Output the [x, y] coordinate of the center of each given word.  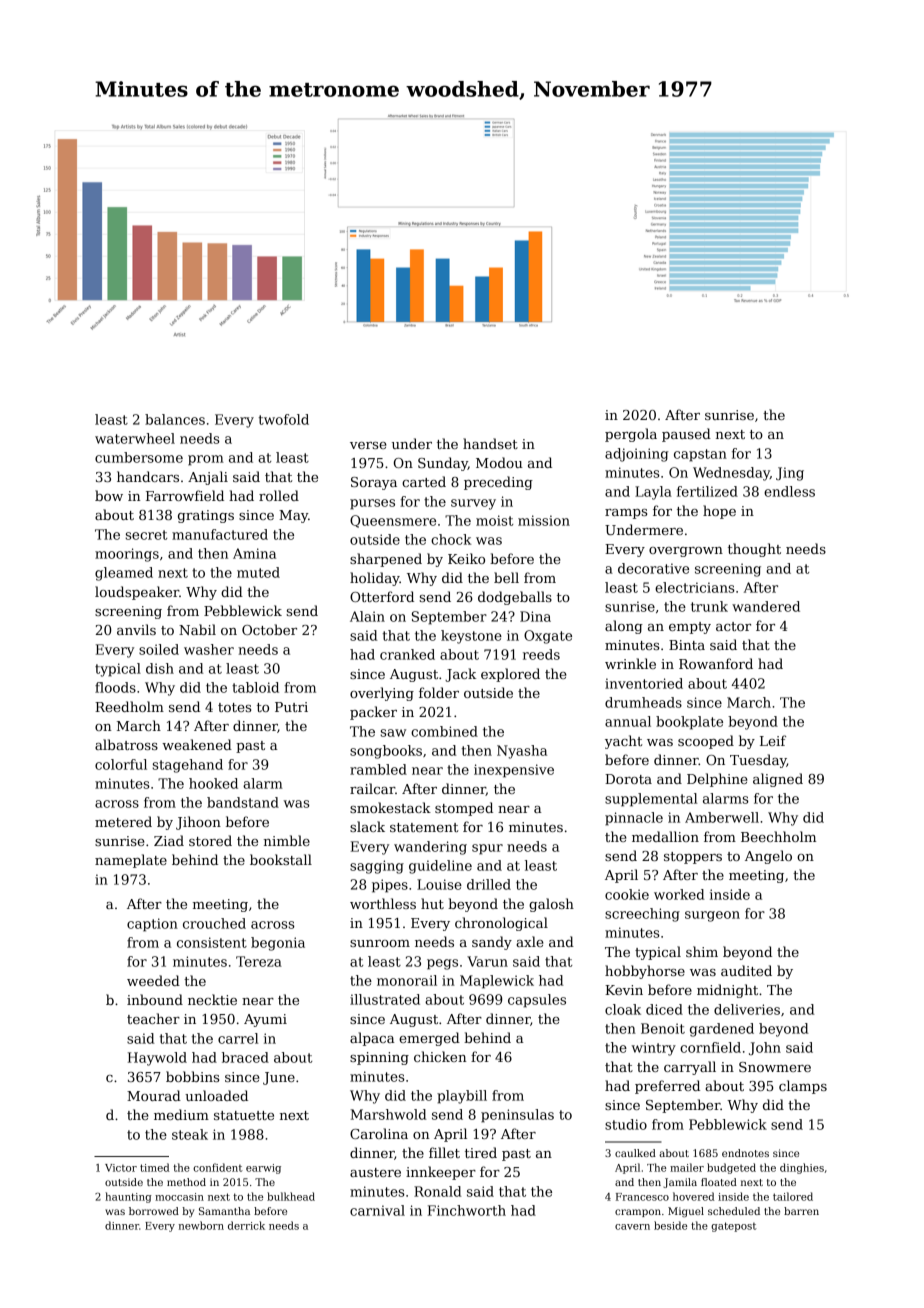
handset [490, 443]
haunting [128, 1197]
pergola [631, 435]
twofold [284, 419]
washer [209, 649]
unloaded [216, 1095]
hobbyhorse [645, 972]
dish [160, 668]
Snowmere [775, 1067]
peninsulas [517, 1116]
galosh [551, 905]
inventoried [644, 683]
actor [733, 626]
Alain [367, 616]
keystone [471, 637]
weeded [153, 980]
